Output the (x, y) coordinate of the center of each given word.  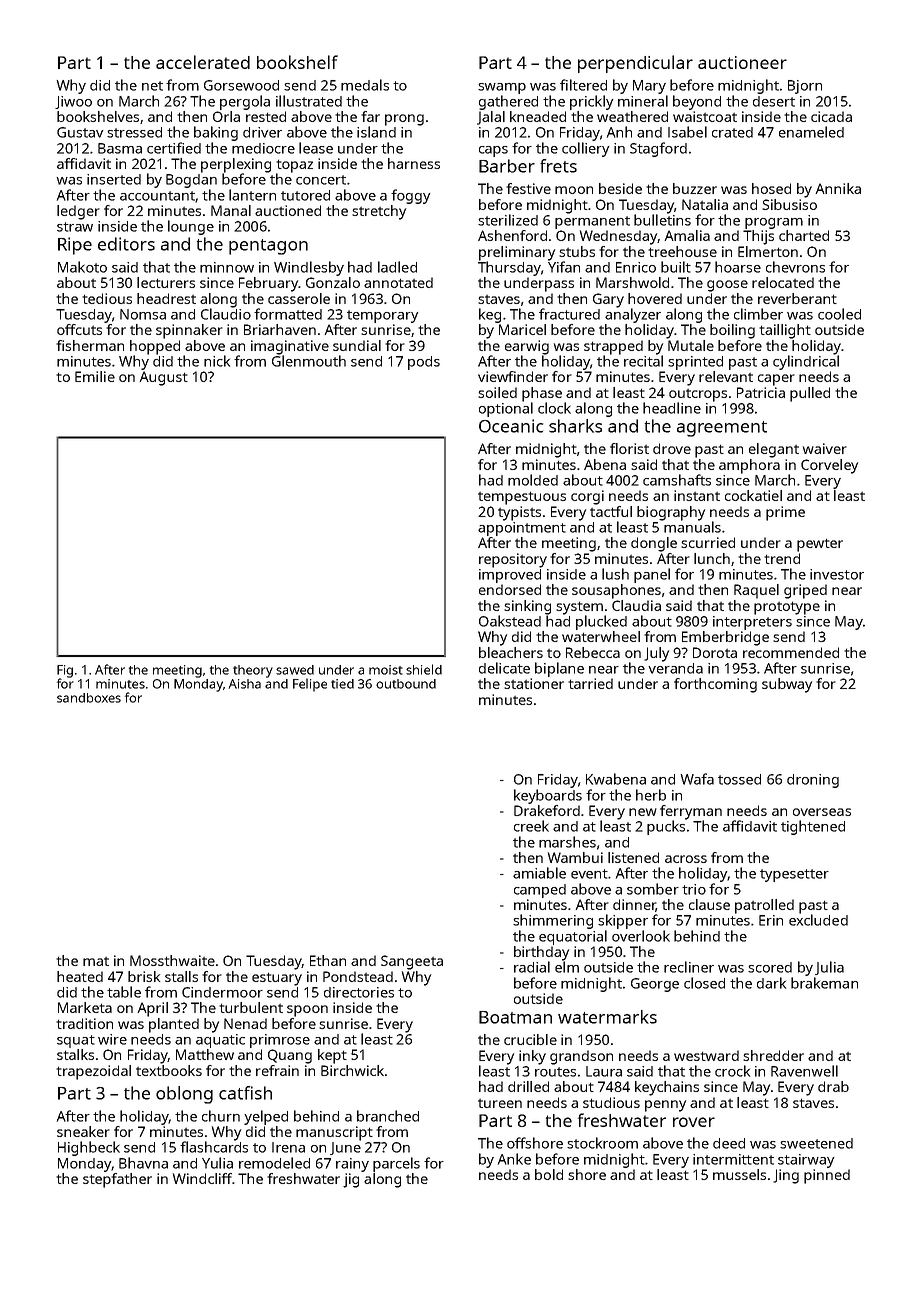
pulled (810, 394)
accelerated (203, 62)
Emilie (95, 376)
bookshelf (297, 62)
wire (112, 1039)
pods (424, 363)
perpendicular (635, 64)
